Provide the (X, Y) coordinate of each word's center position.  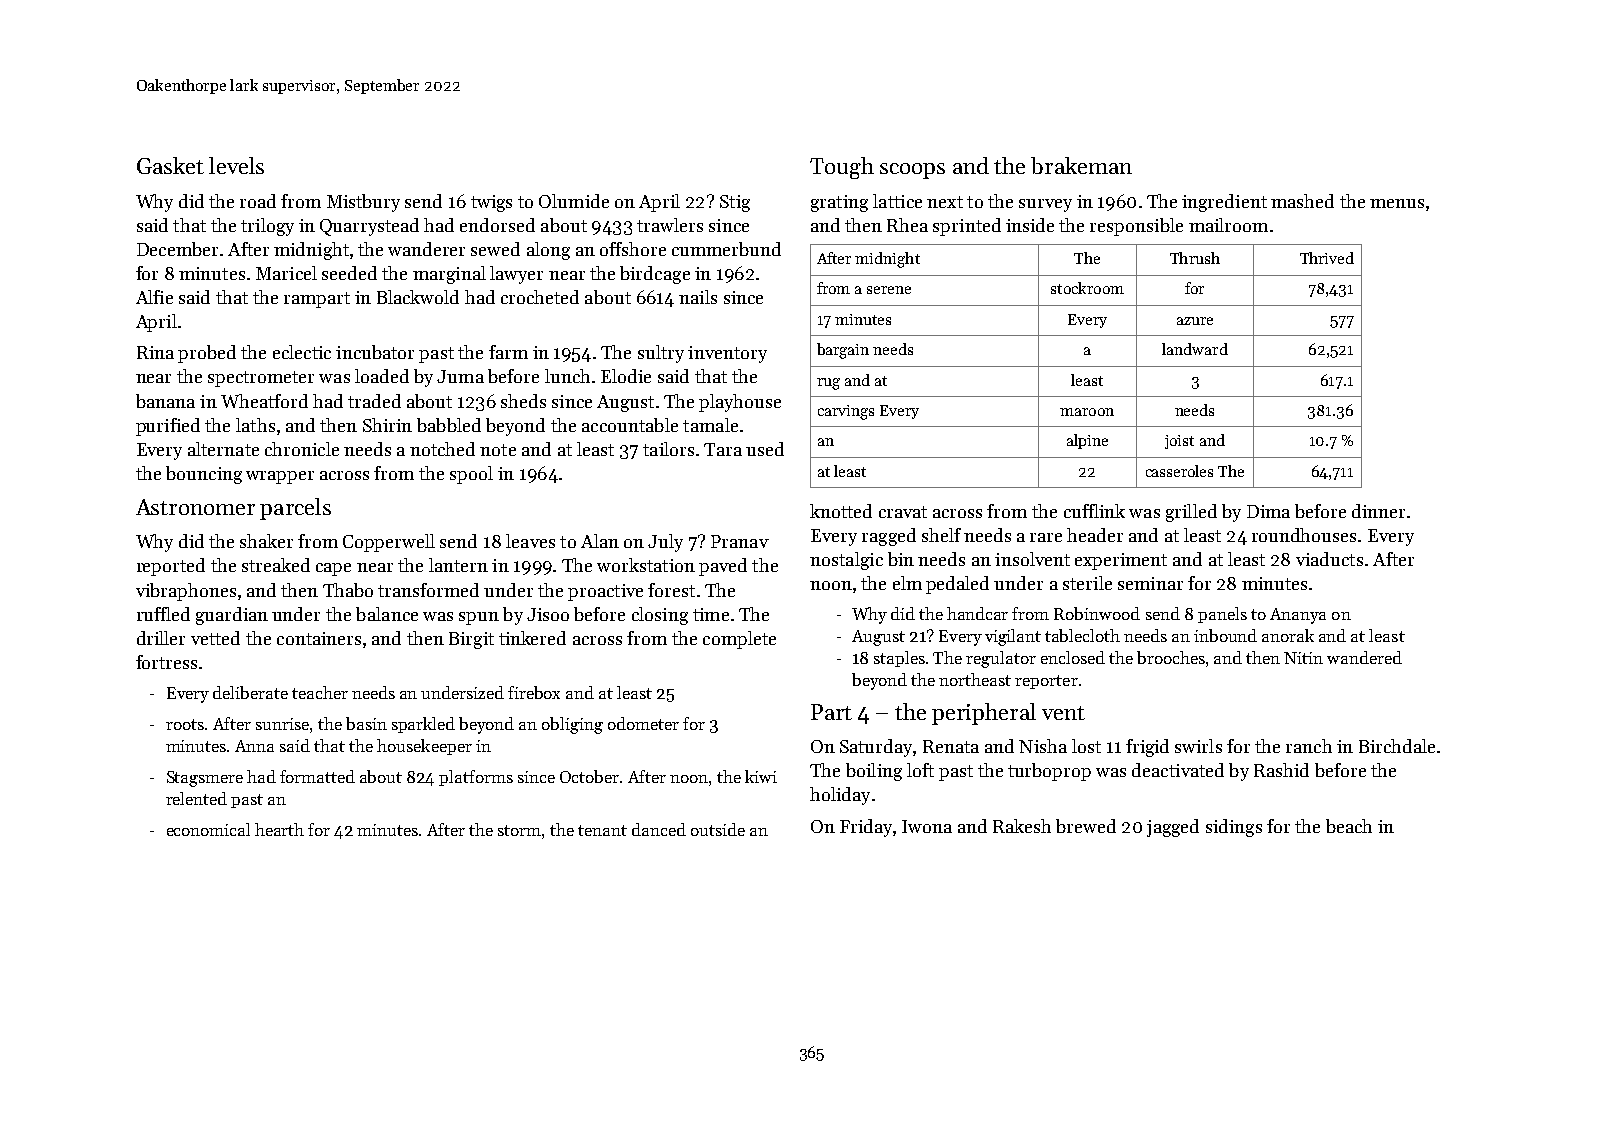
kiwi (761, 776)
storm (520, 832)
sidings (1234, 828)
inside (1030, 225)
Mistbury (363, 203)
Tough (842, 168)
